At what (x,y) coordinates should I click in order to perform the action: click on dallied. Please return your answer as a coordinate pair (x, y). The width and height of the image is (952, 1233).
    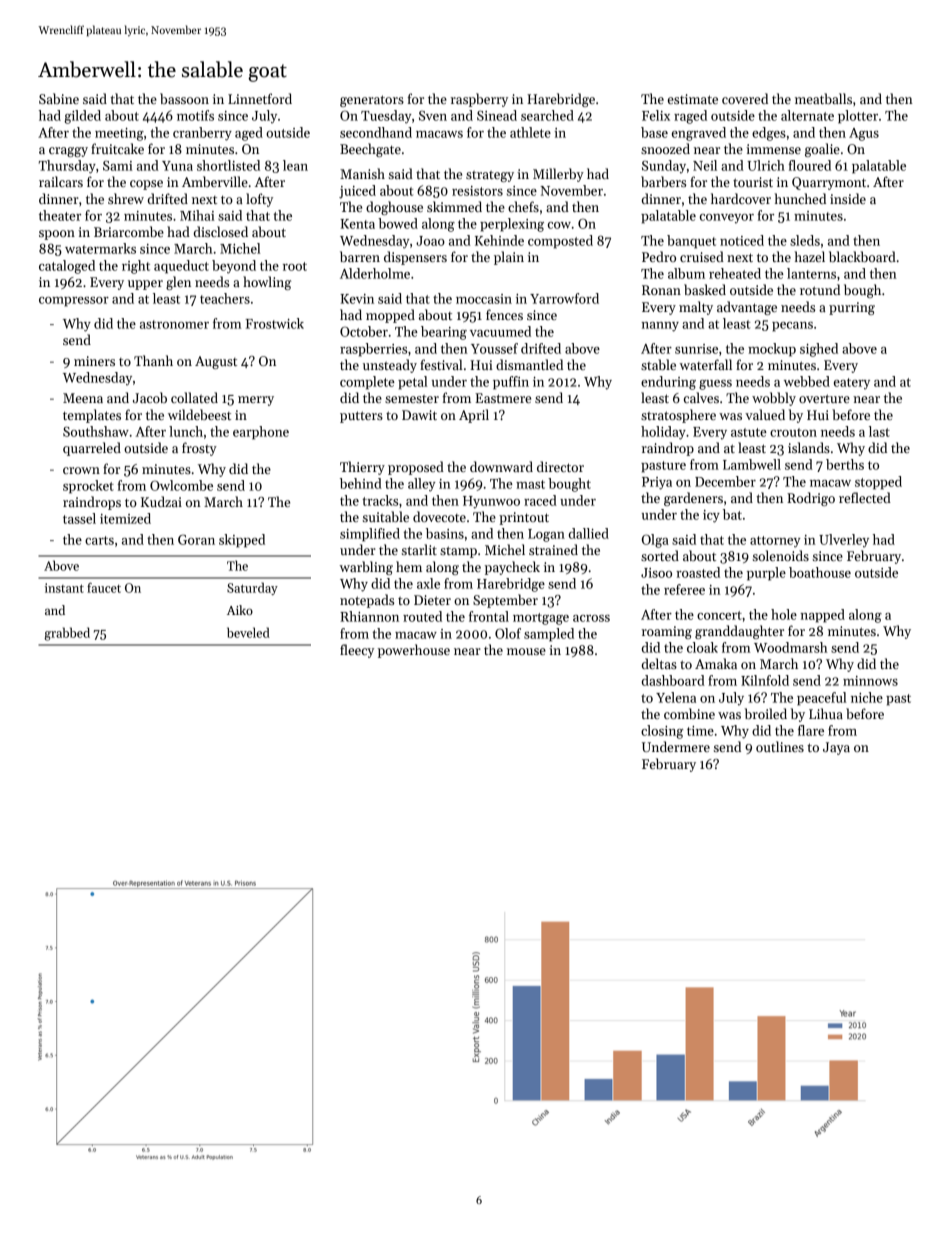
    Looking at the image, I should click on (589, 533).
